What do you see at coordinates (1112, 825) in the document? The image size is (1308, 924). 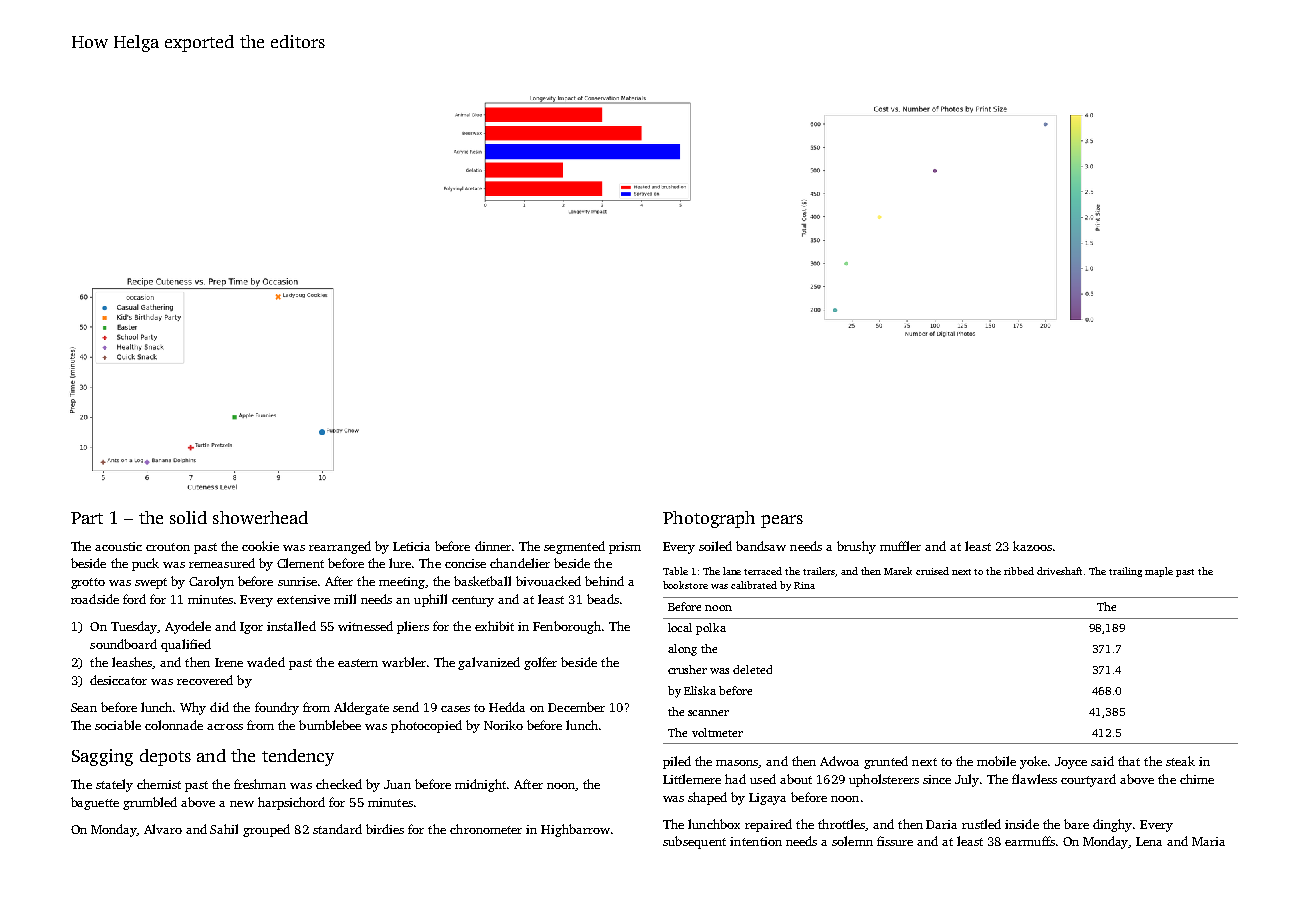 I see `dinghy` at bounding box center [1112, 825].
